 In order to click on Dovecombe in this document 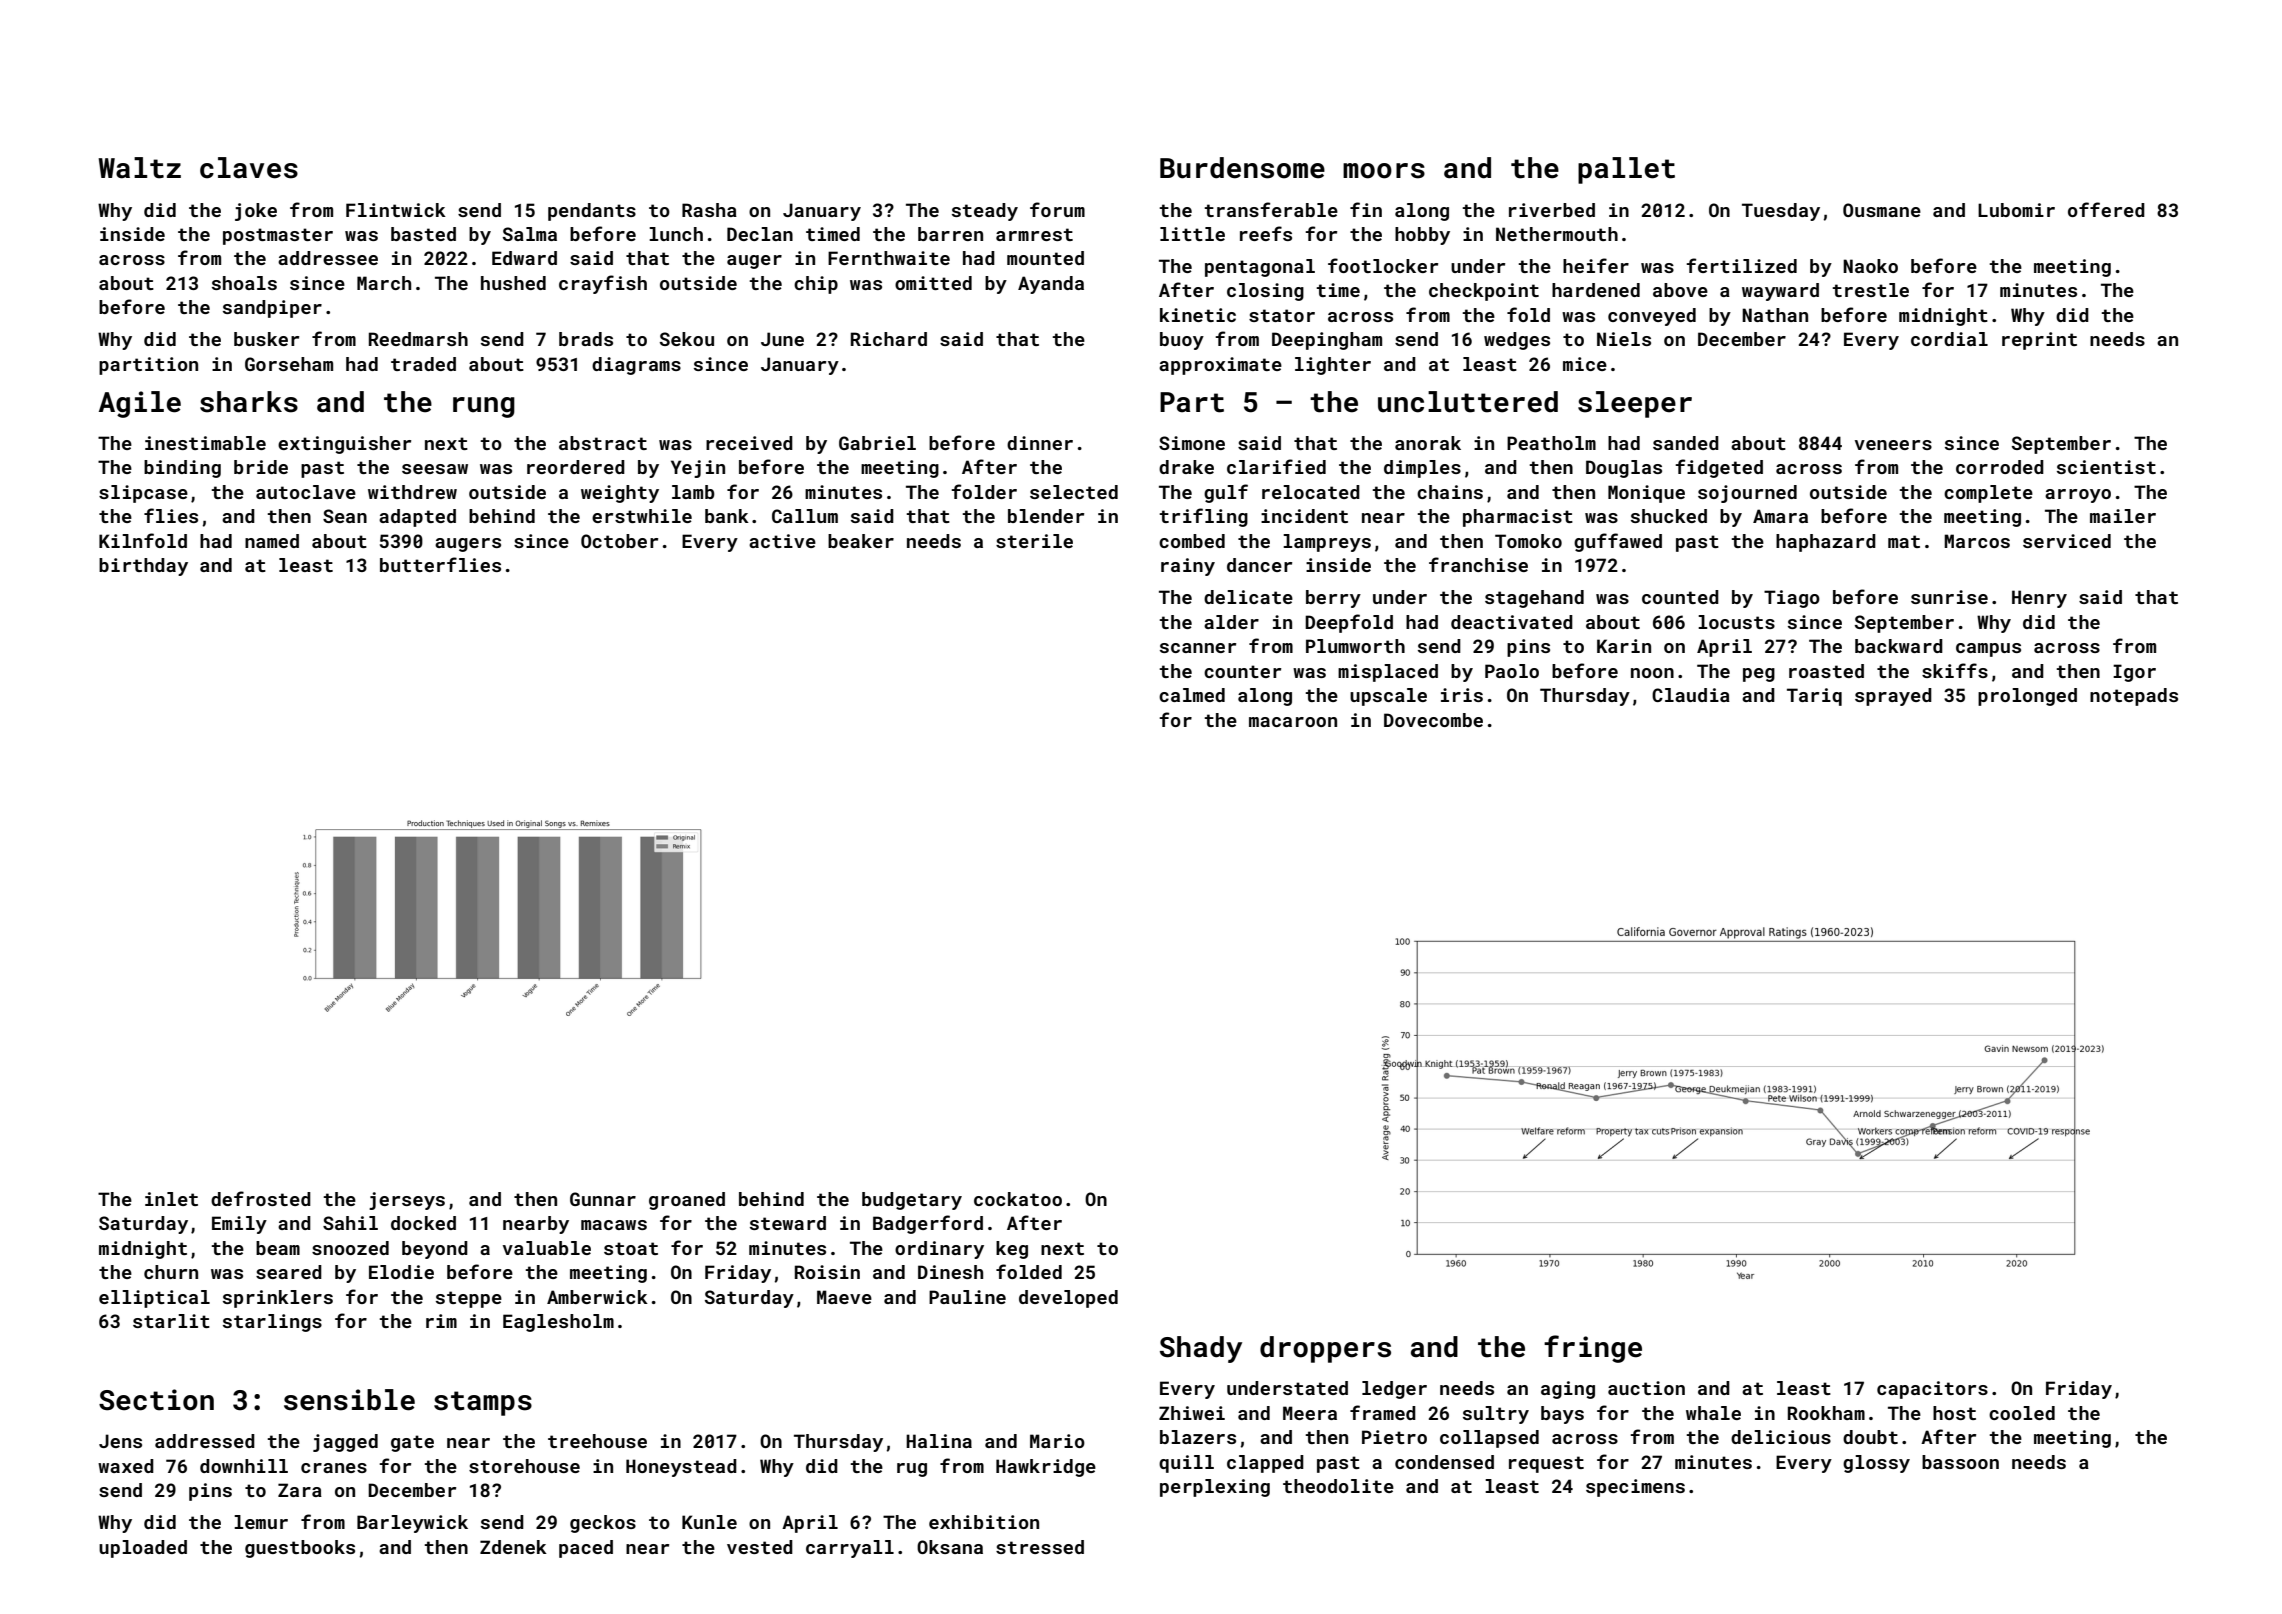, I will do `click(1433, 720)`.
